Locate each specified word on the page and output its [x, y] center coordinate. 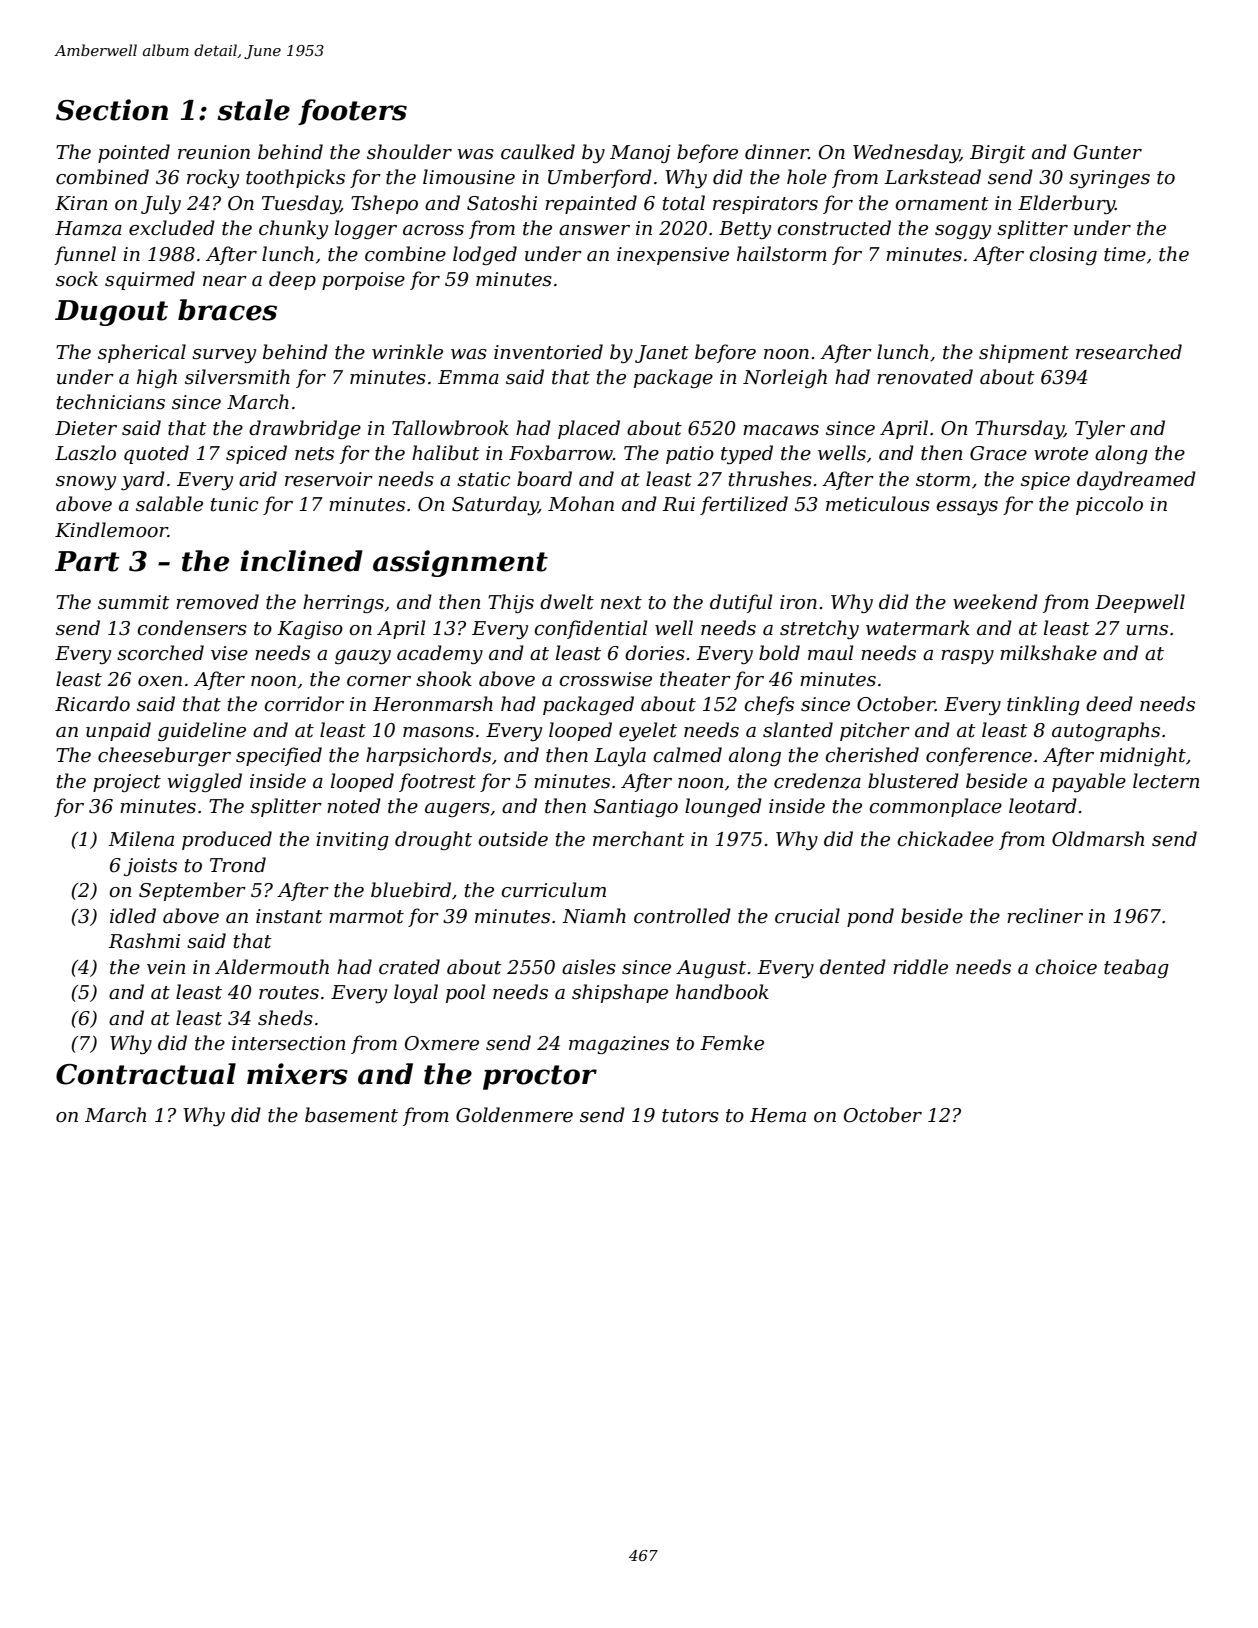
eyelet [648, 731]
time [1125, 254]
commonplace [935, 807]
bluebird [411, 890]
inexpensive [673, 256]
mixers [297, 1074]
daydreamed [1136, 480]
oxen [160, 681]
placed [589, 429]
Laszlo [85, 453]
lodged [485, 255]
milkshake [1048, 653]
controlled [682, 916]
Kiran [81, 203]
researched [1129, 352]
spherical [142, 353]
